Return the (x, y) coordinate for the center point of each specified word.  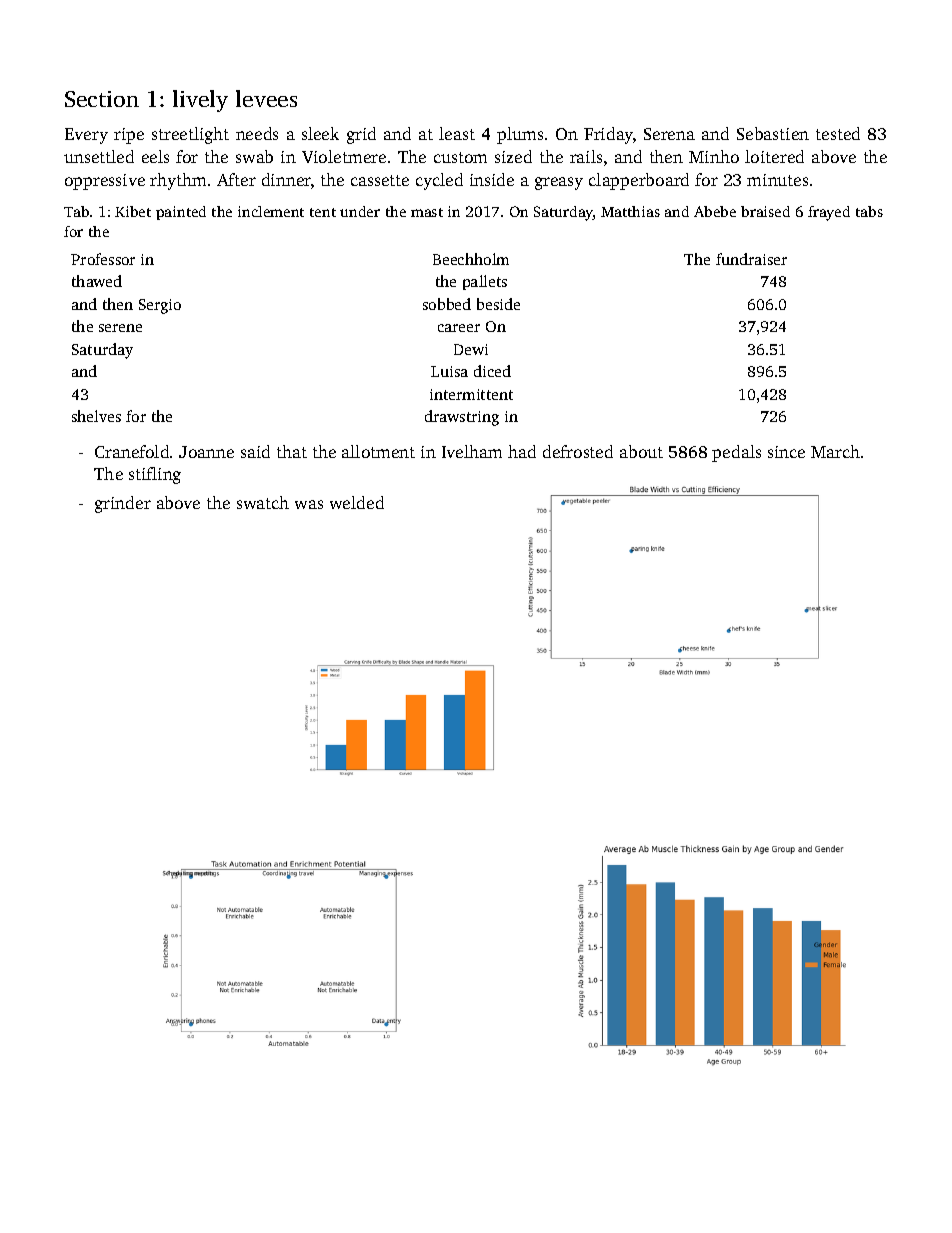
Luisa (449, 371)
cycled (439, 181)
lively (200, 101)
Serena (669, 134)
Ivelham (472, 451)
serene (120, 328)
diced (492, 371)
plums (520, 135)
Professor (103, 259)
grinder (123, 504)
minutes (777, 180)
